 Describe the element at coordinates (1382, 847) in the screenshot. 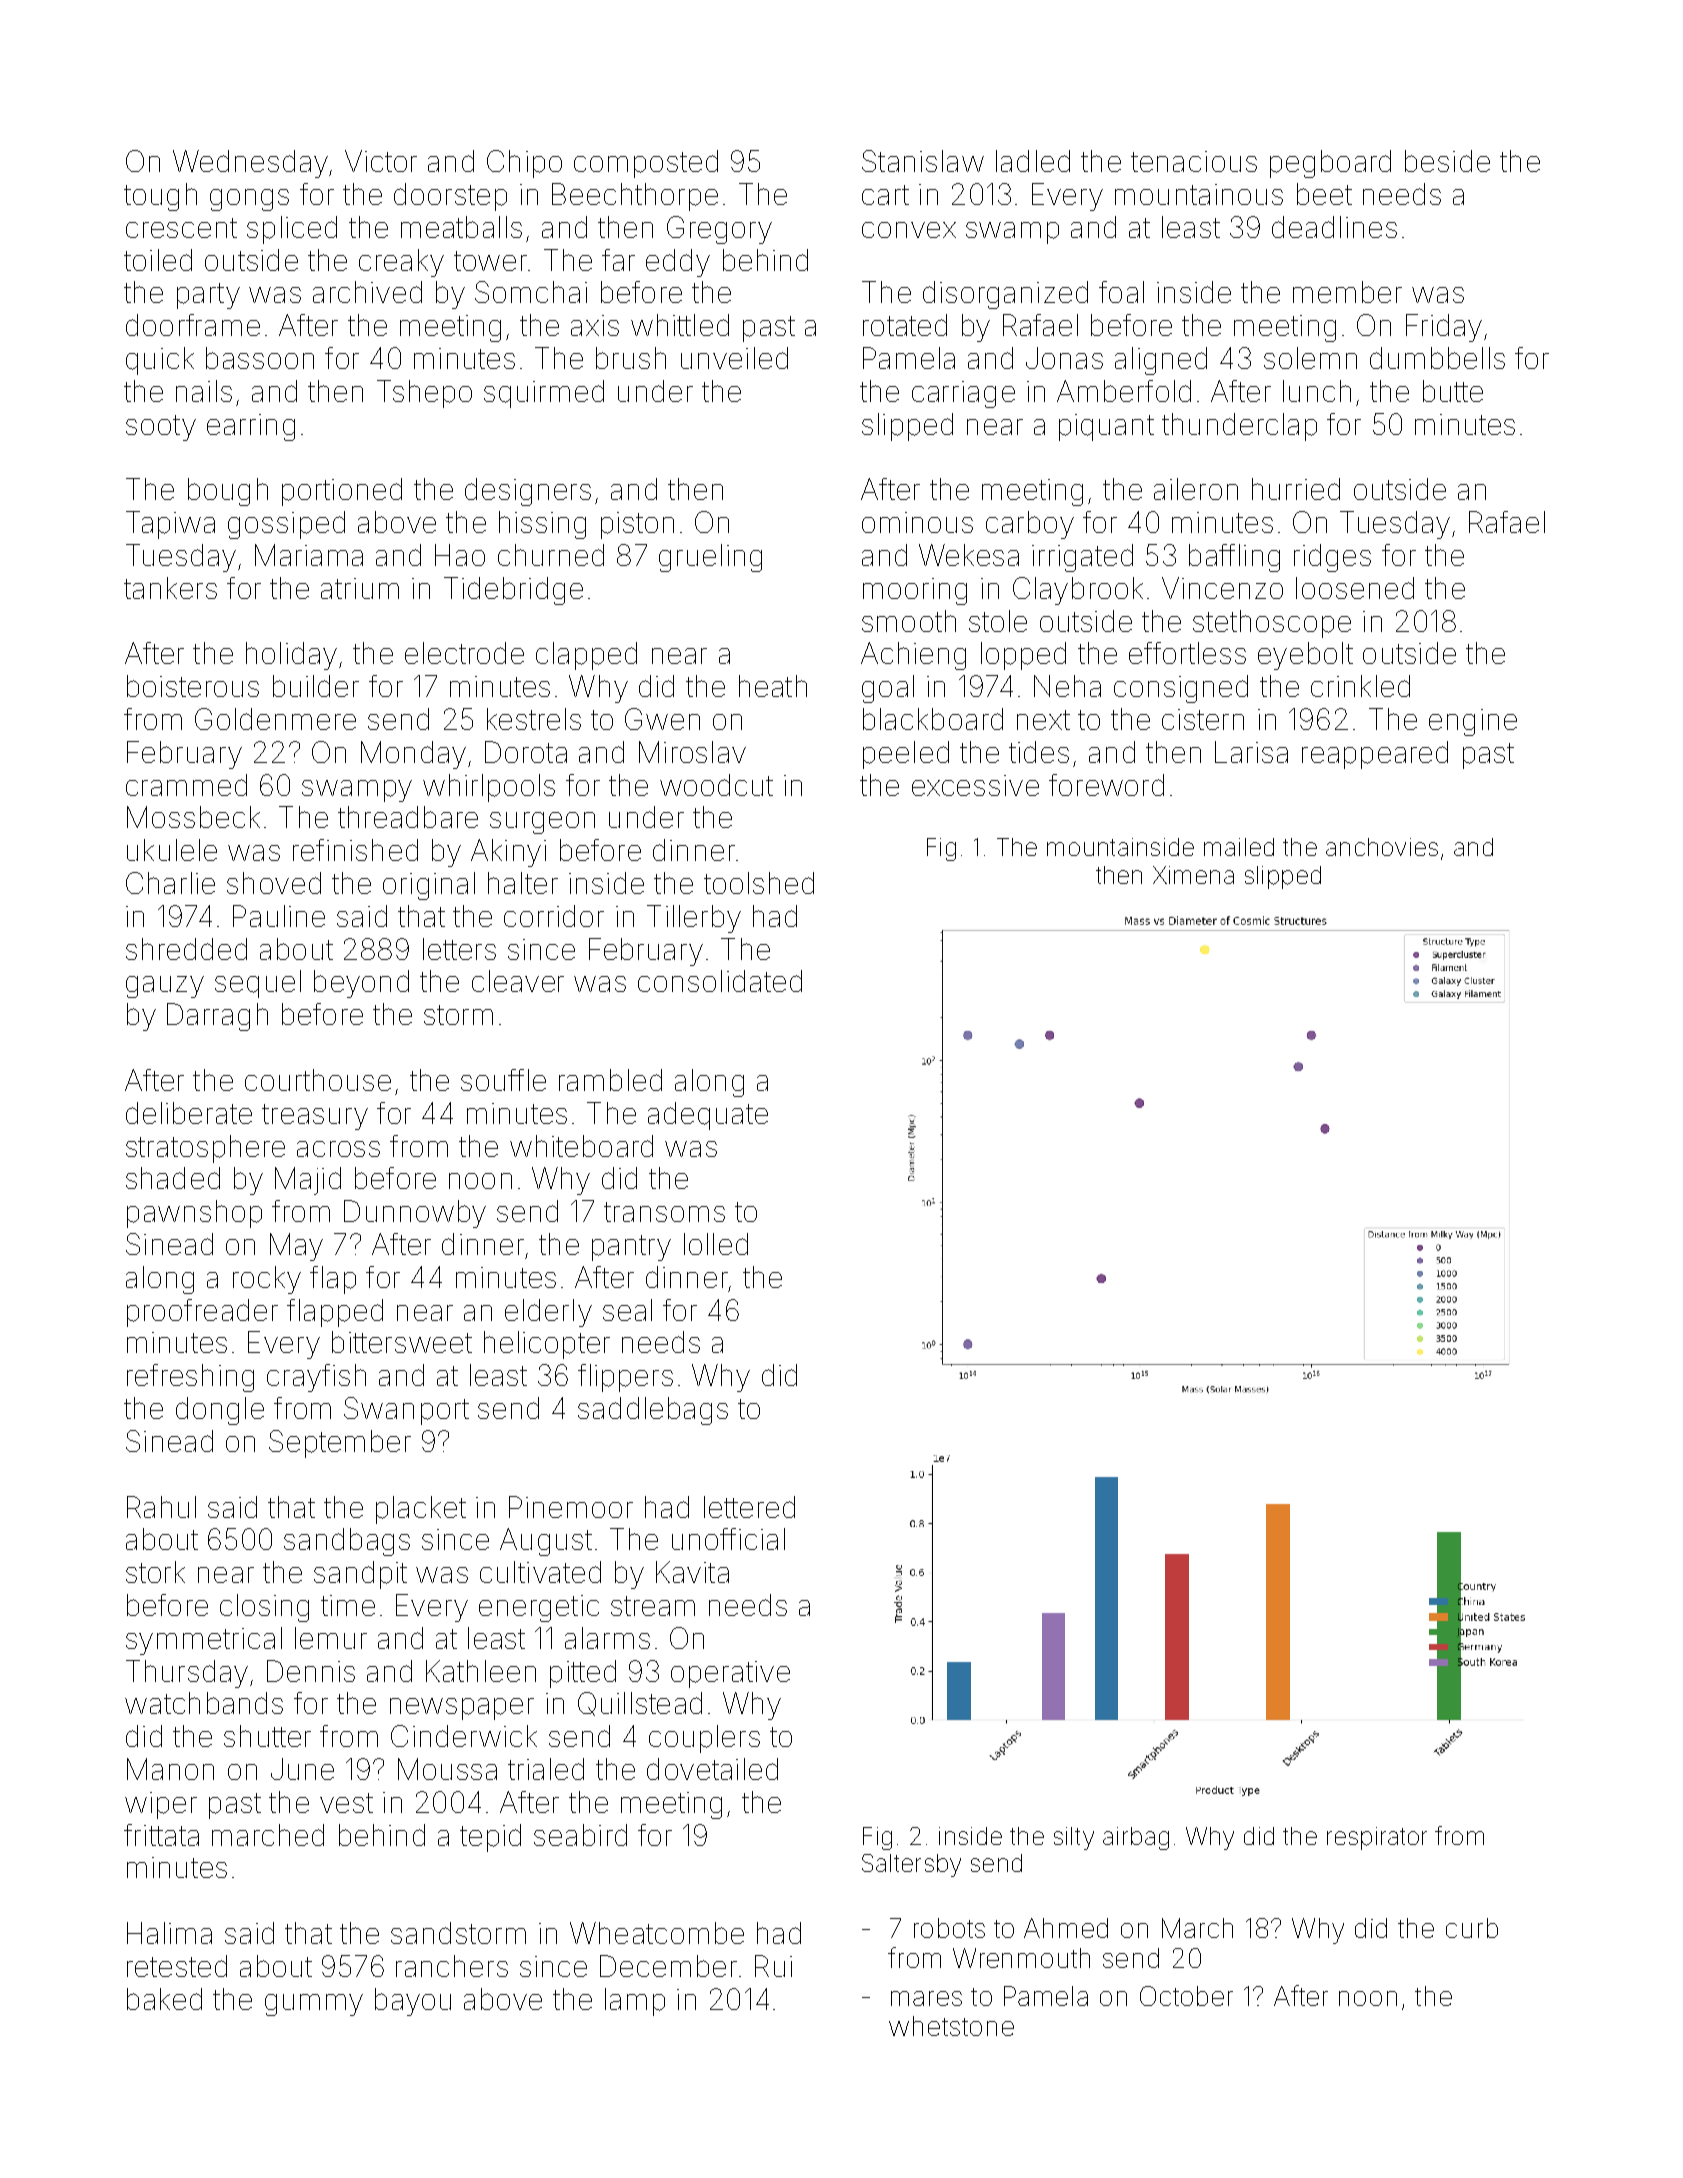

I see `anchovies` at that location.
